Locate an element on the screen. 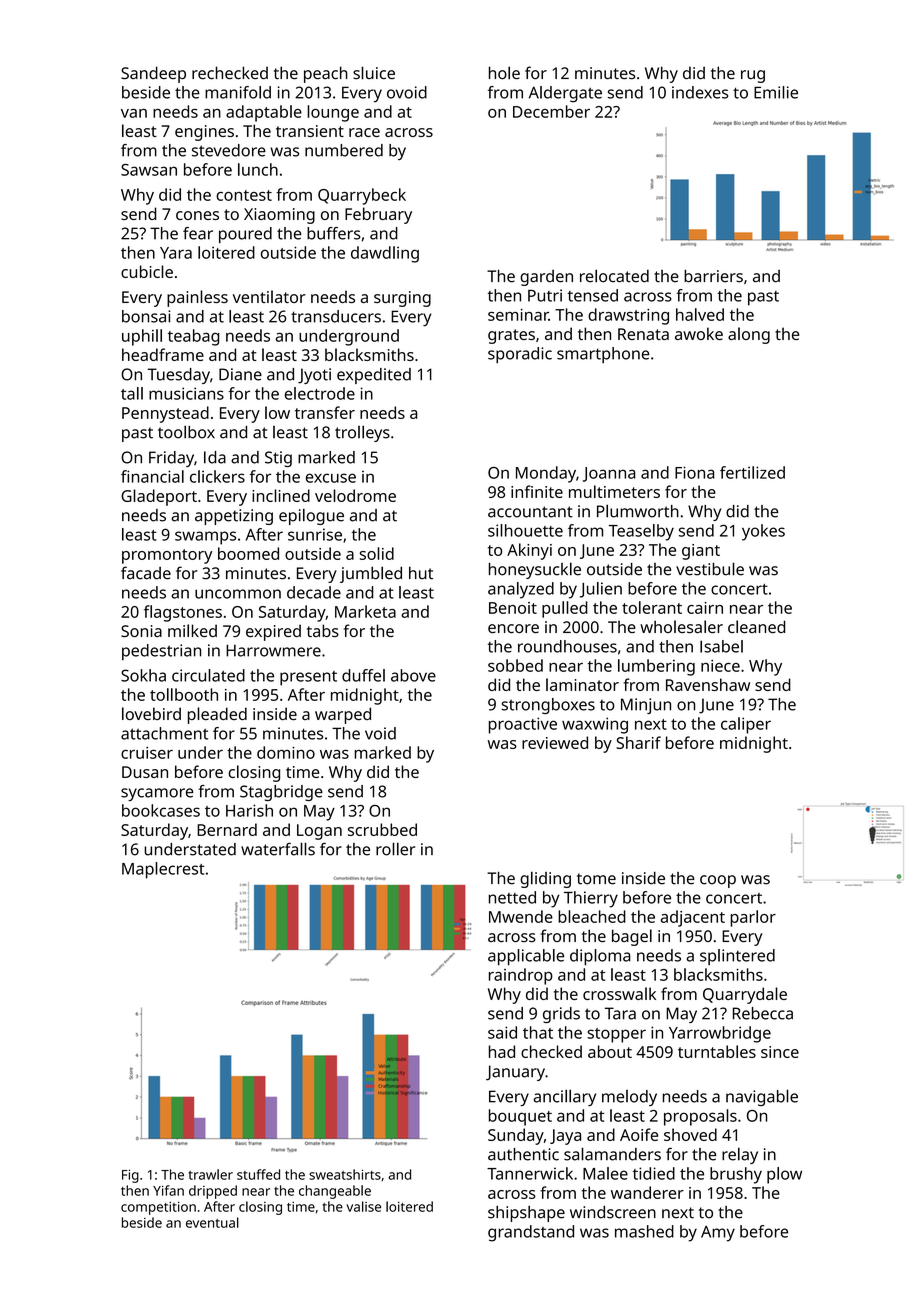 The width and height of the screenshot is (924, 1314). Joanna is located at coordinates (609, 474).
